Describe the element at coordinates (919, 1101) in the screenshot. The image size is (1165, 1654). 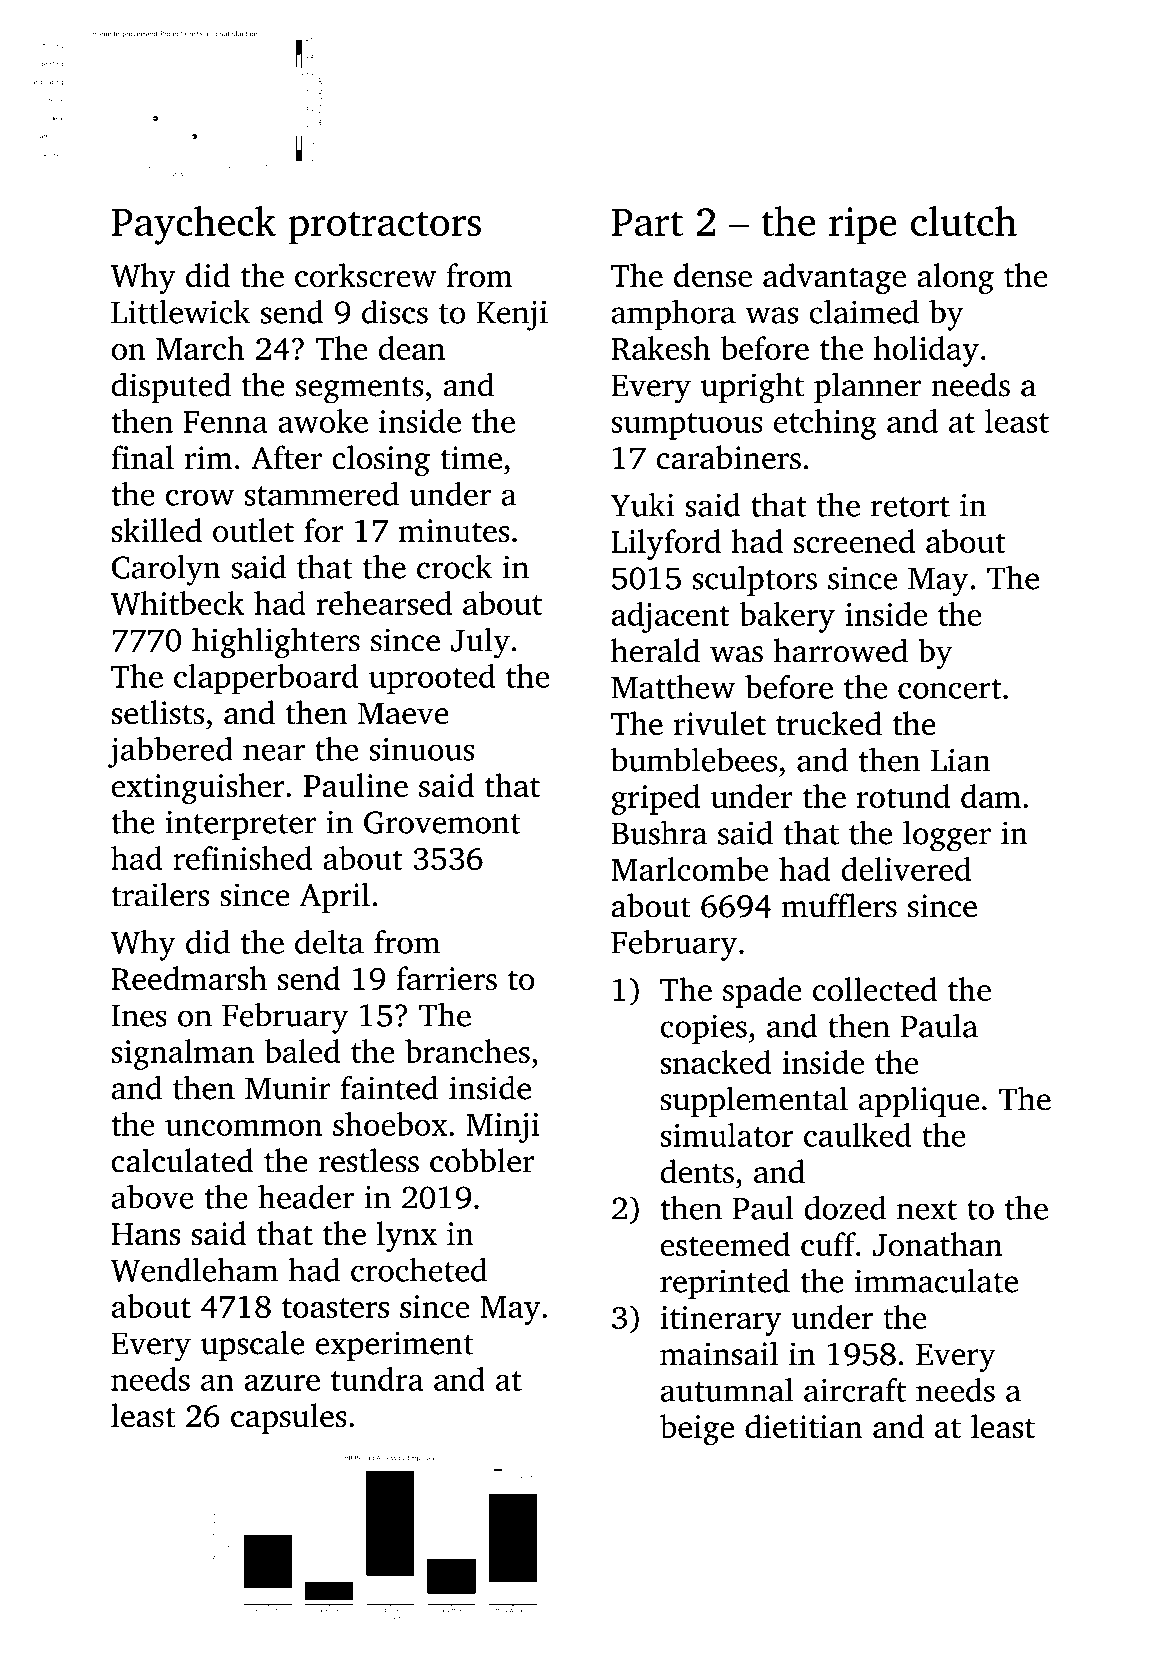
I see `applique` at that location.
